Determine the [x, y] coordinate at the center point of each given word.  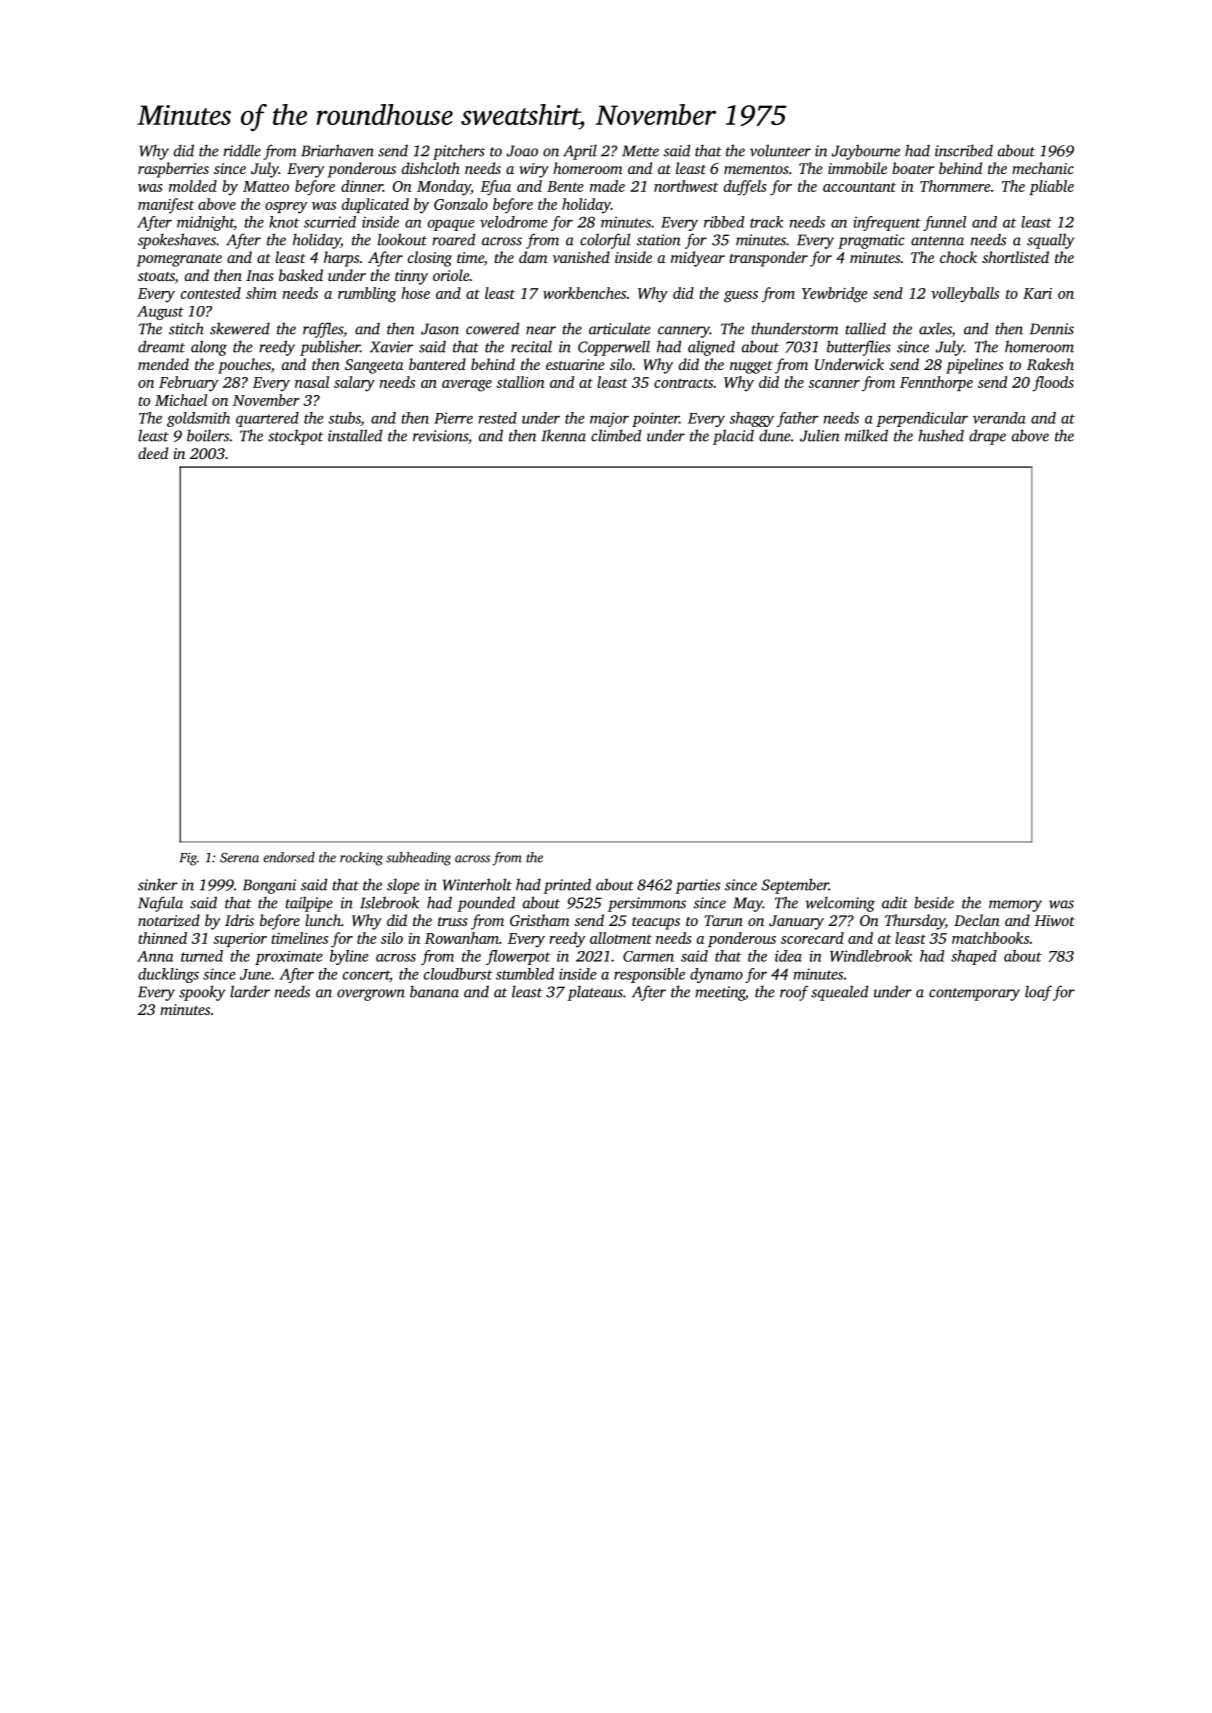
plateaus [595, 993]
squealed [839, 993]
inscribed [964, 150]
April [580, 152]
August [160, 313]
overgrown [371, 995]
